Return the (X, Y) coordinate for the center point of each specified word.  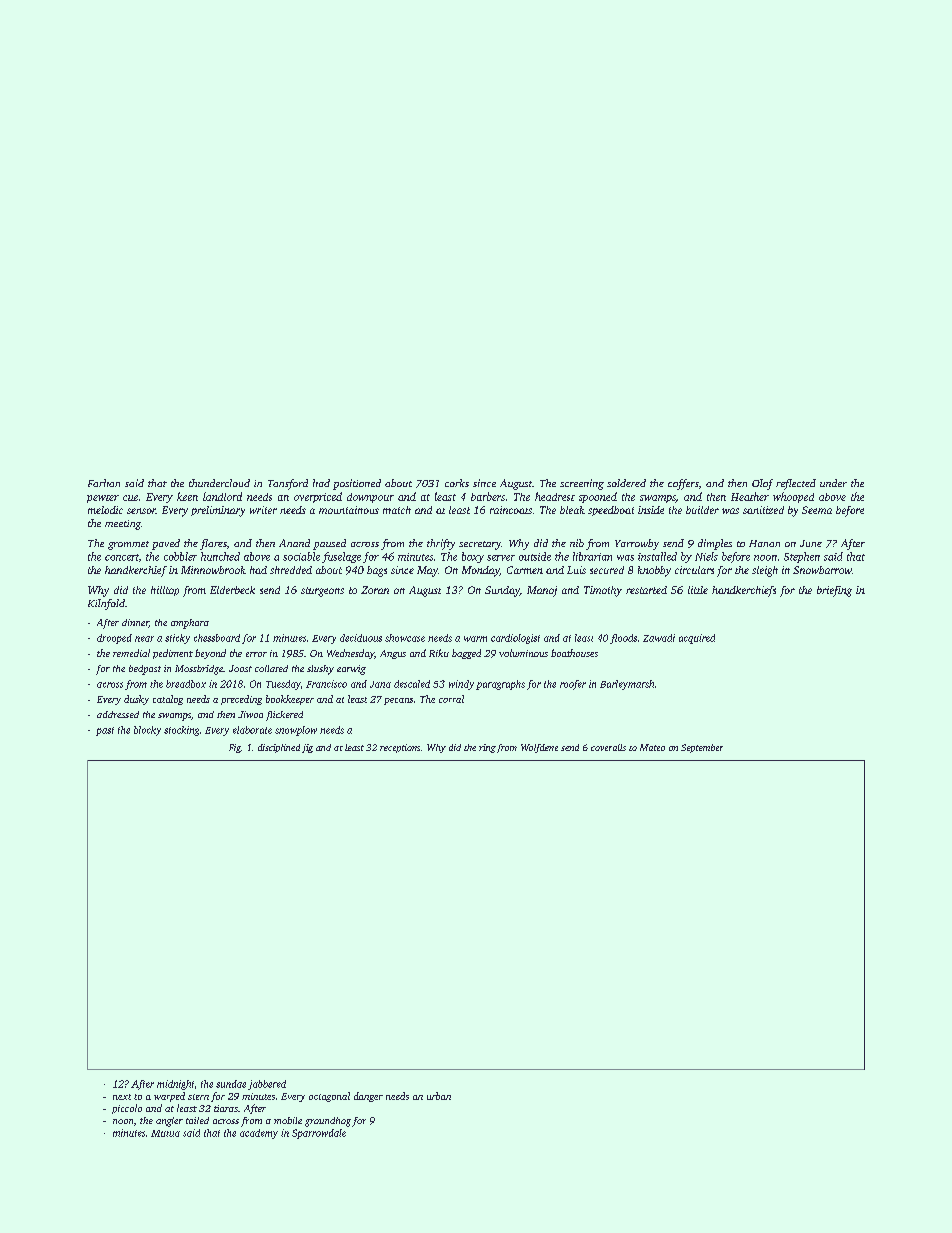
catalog (168, 700)
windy (461, 685)
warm (475, 639)
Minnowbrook (213, 570)
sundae (231, 1084)
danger (368, 1097)
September (702, 748)
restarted (646, 590)
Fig (235, 748)
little (698, 590)
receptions (400, 748)
